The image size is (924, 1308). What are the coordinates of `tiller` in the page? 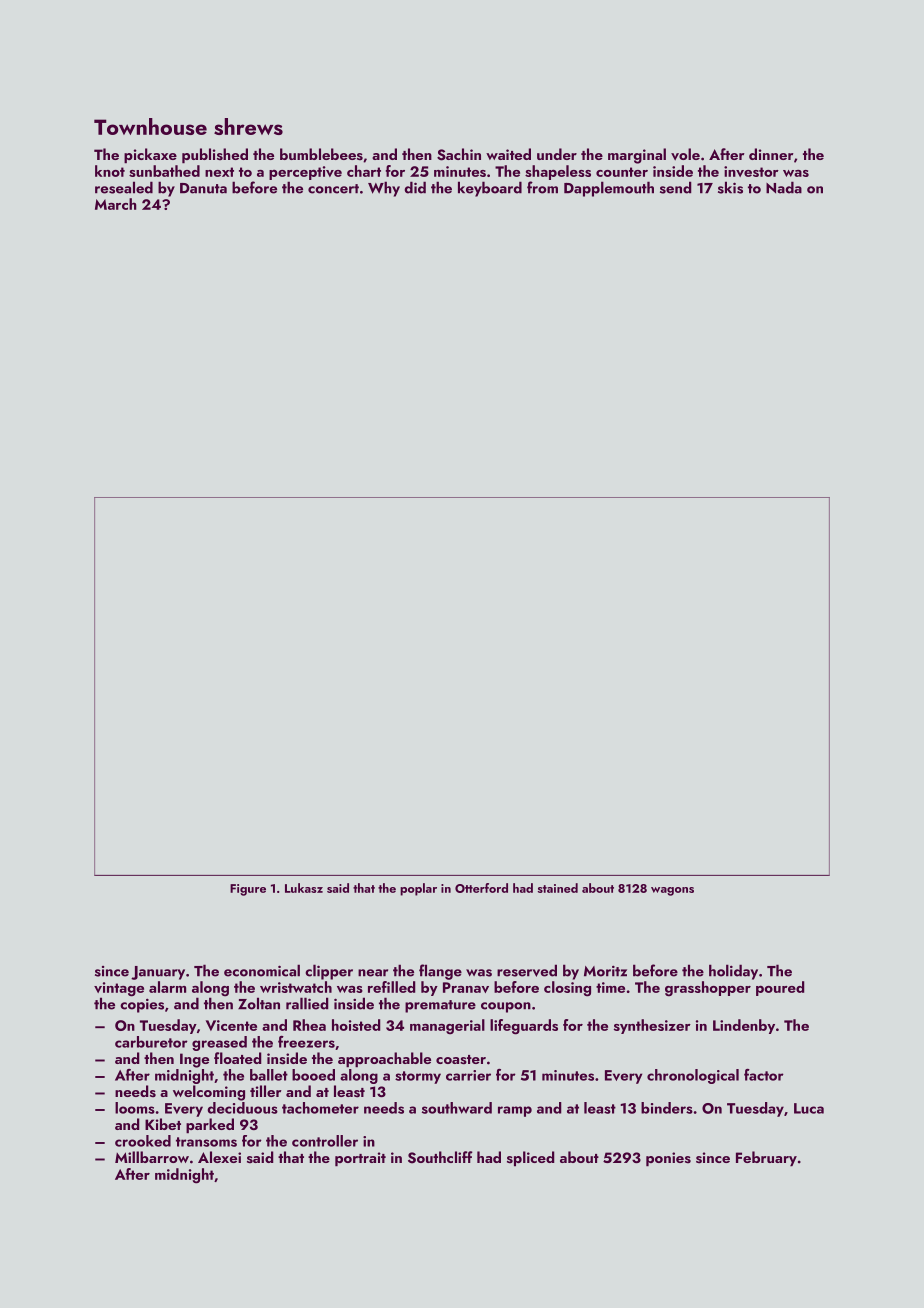 It's located at (266, 1091).
